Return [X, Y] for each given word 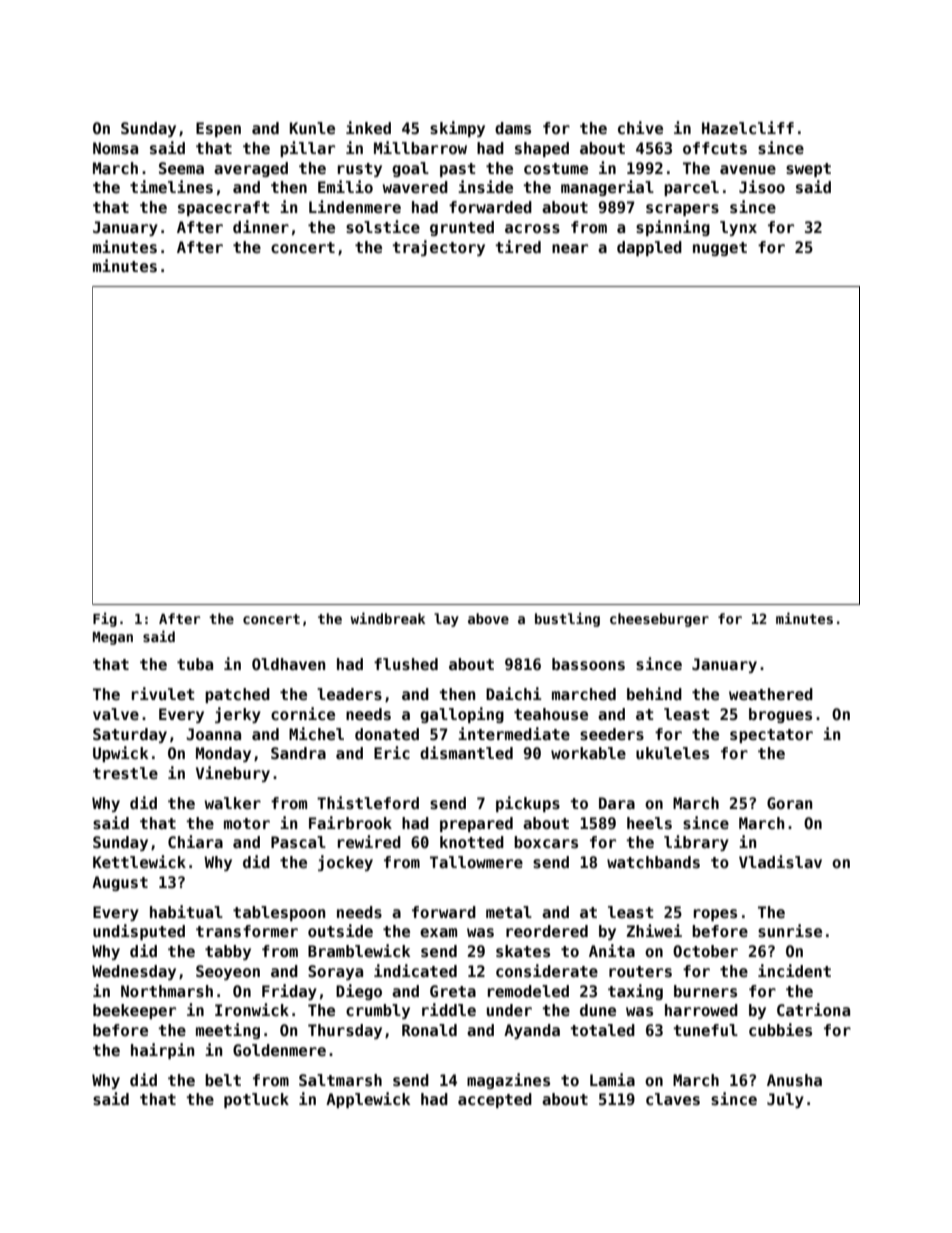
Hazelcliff [748, 128]
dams [513, 128]
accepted [495, 1100]
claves [673, 1099]
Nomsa [115, 148]
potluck [256, 1100]
